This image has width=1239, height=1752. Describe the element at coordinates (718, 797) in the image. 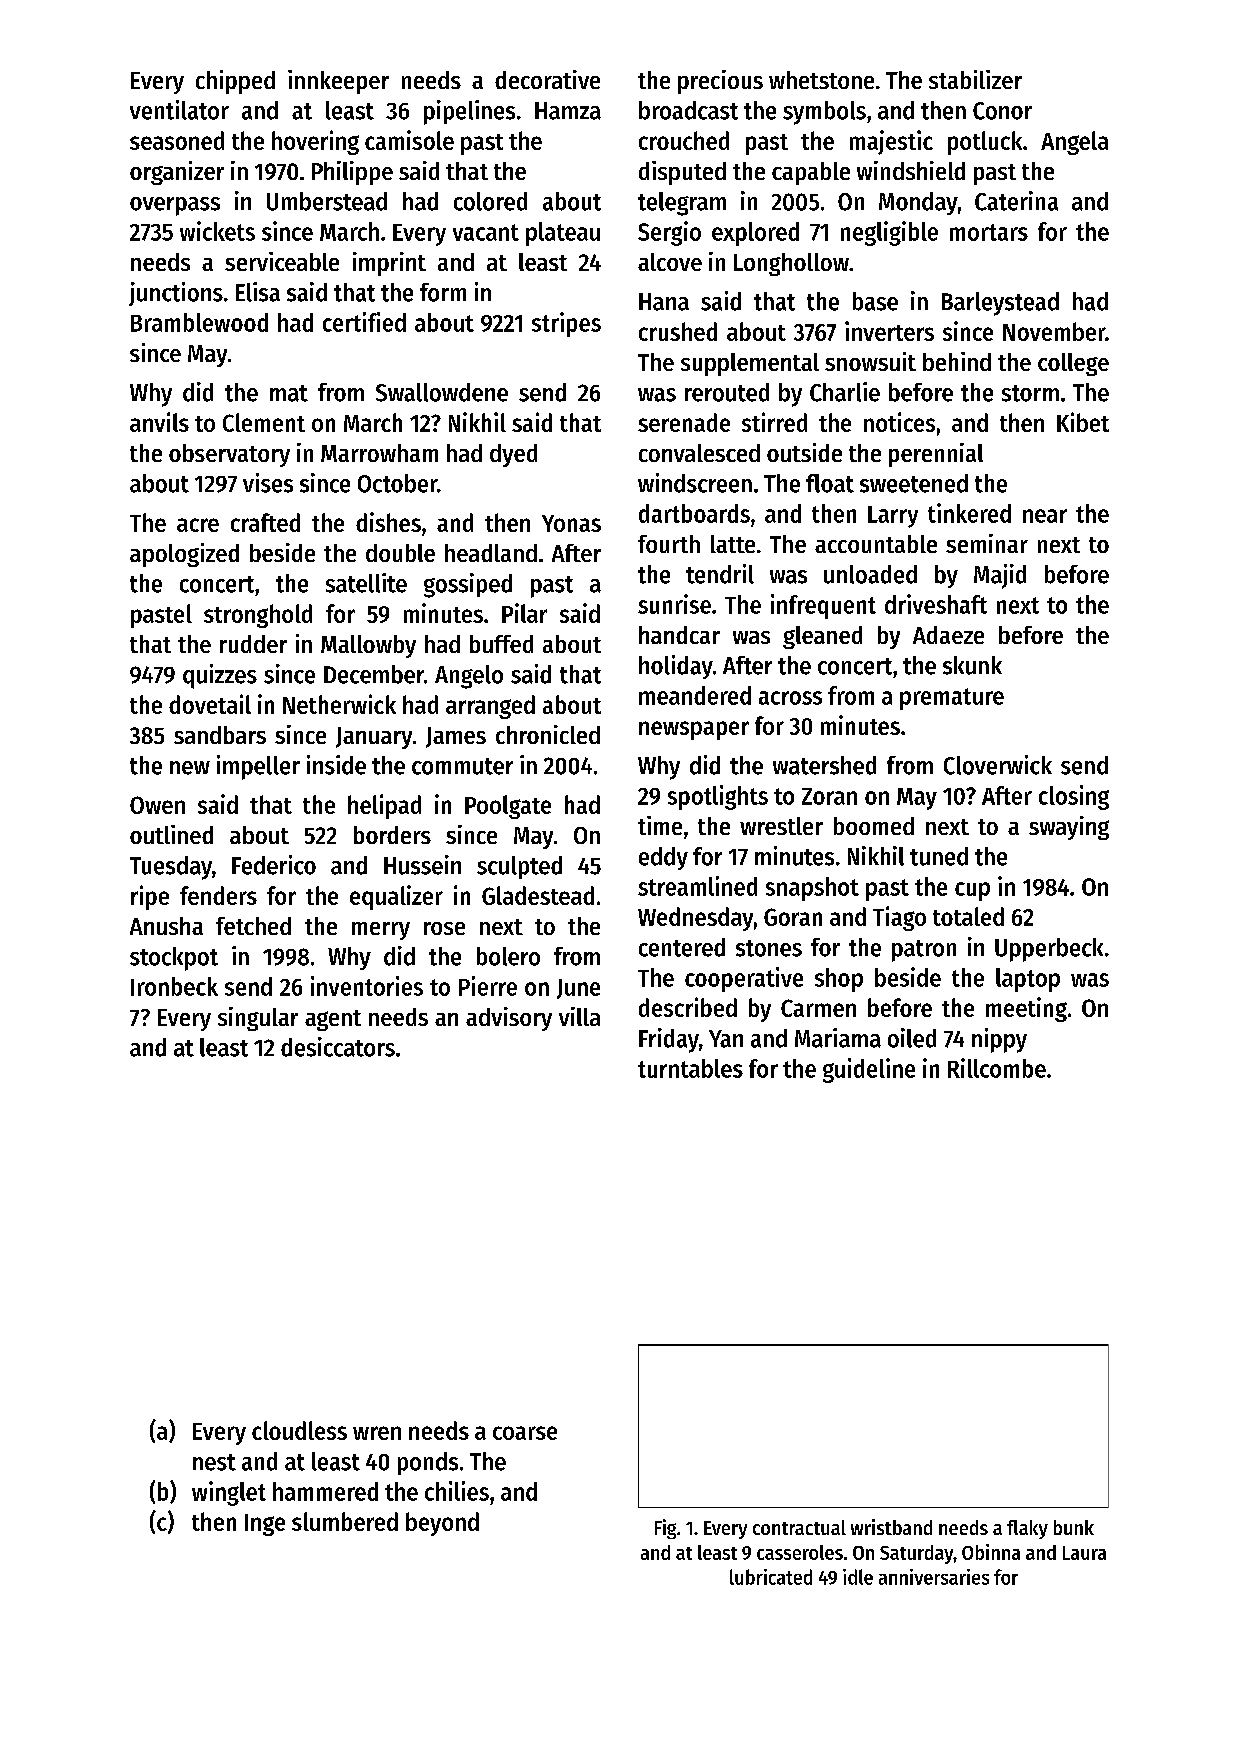

I see `spotlights` at that location.
